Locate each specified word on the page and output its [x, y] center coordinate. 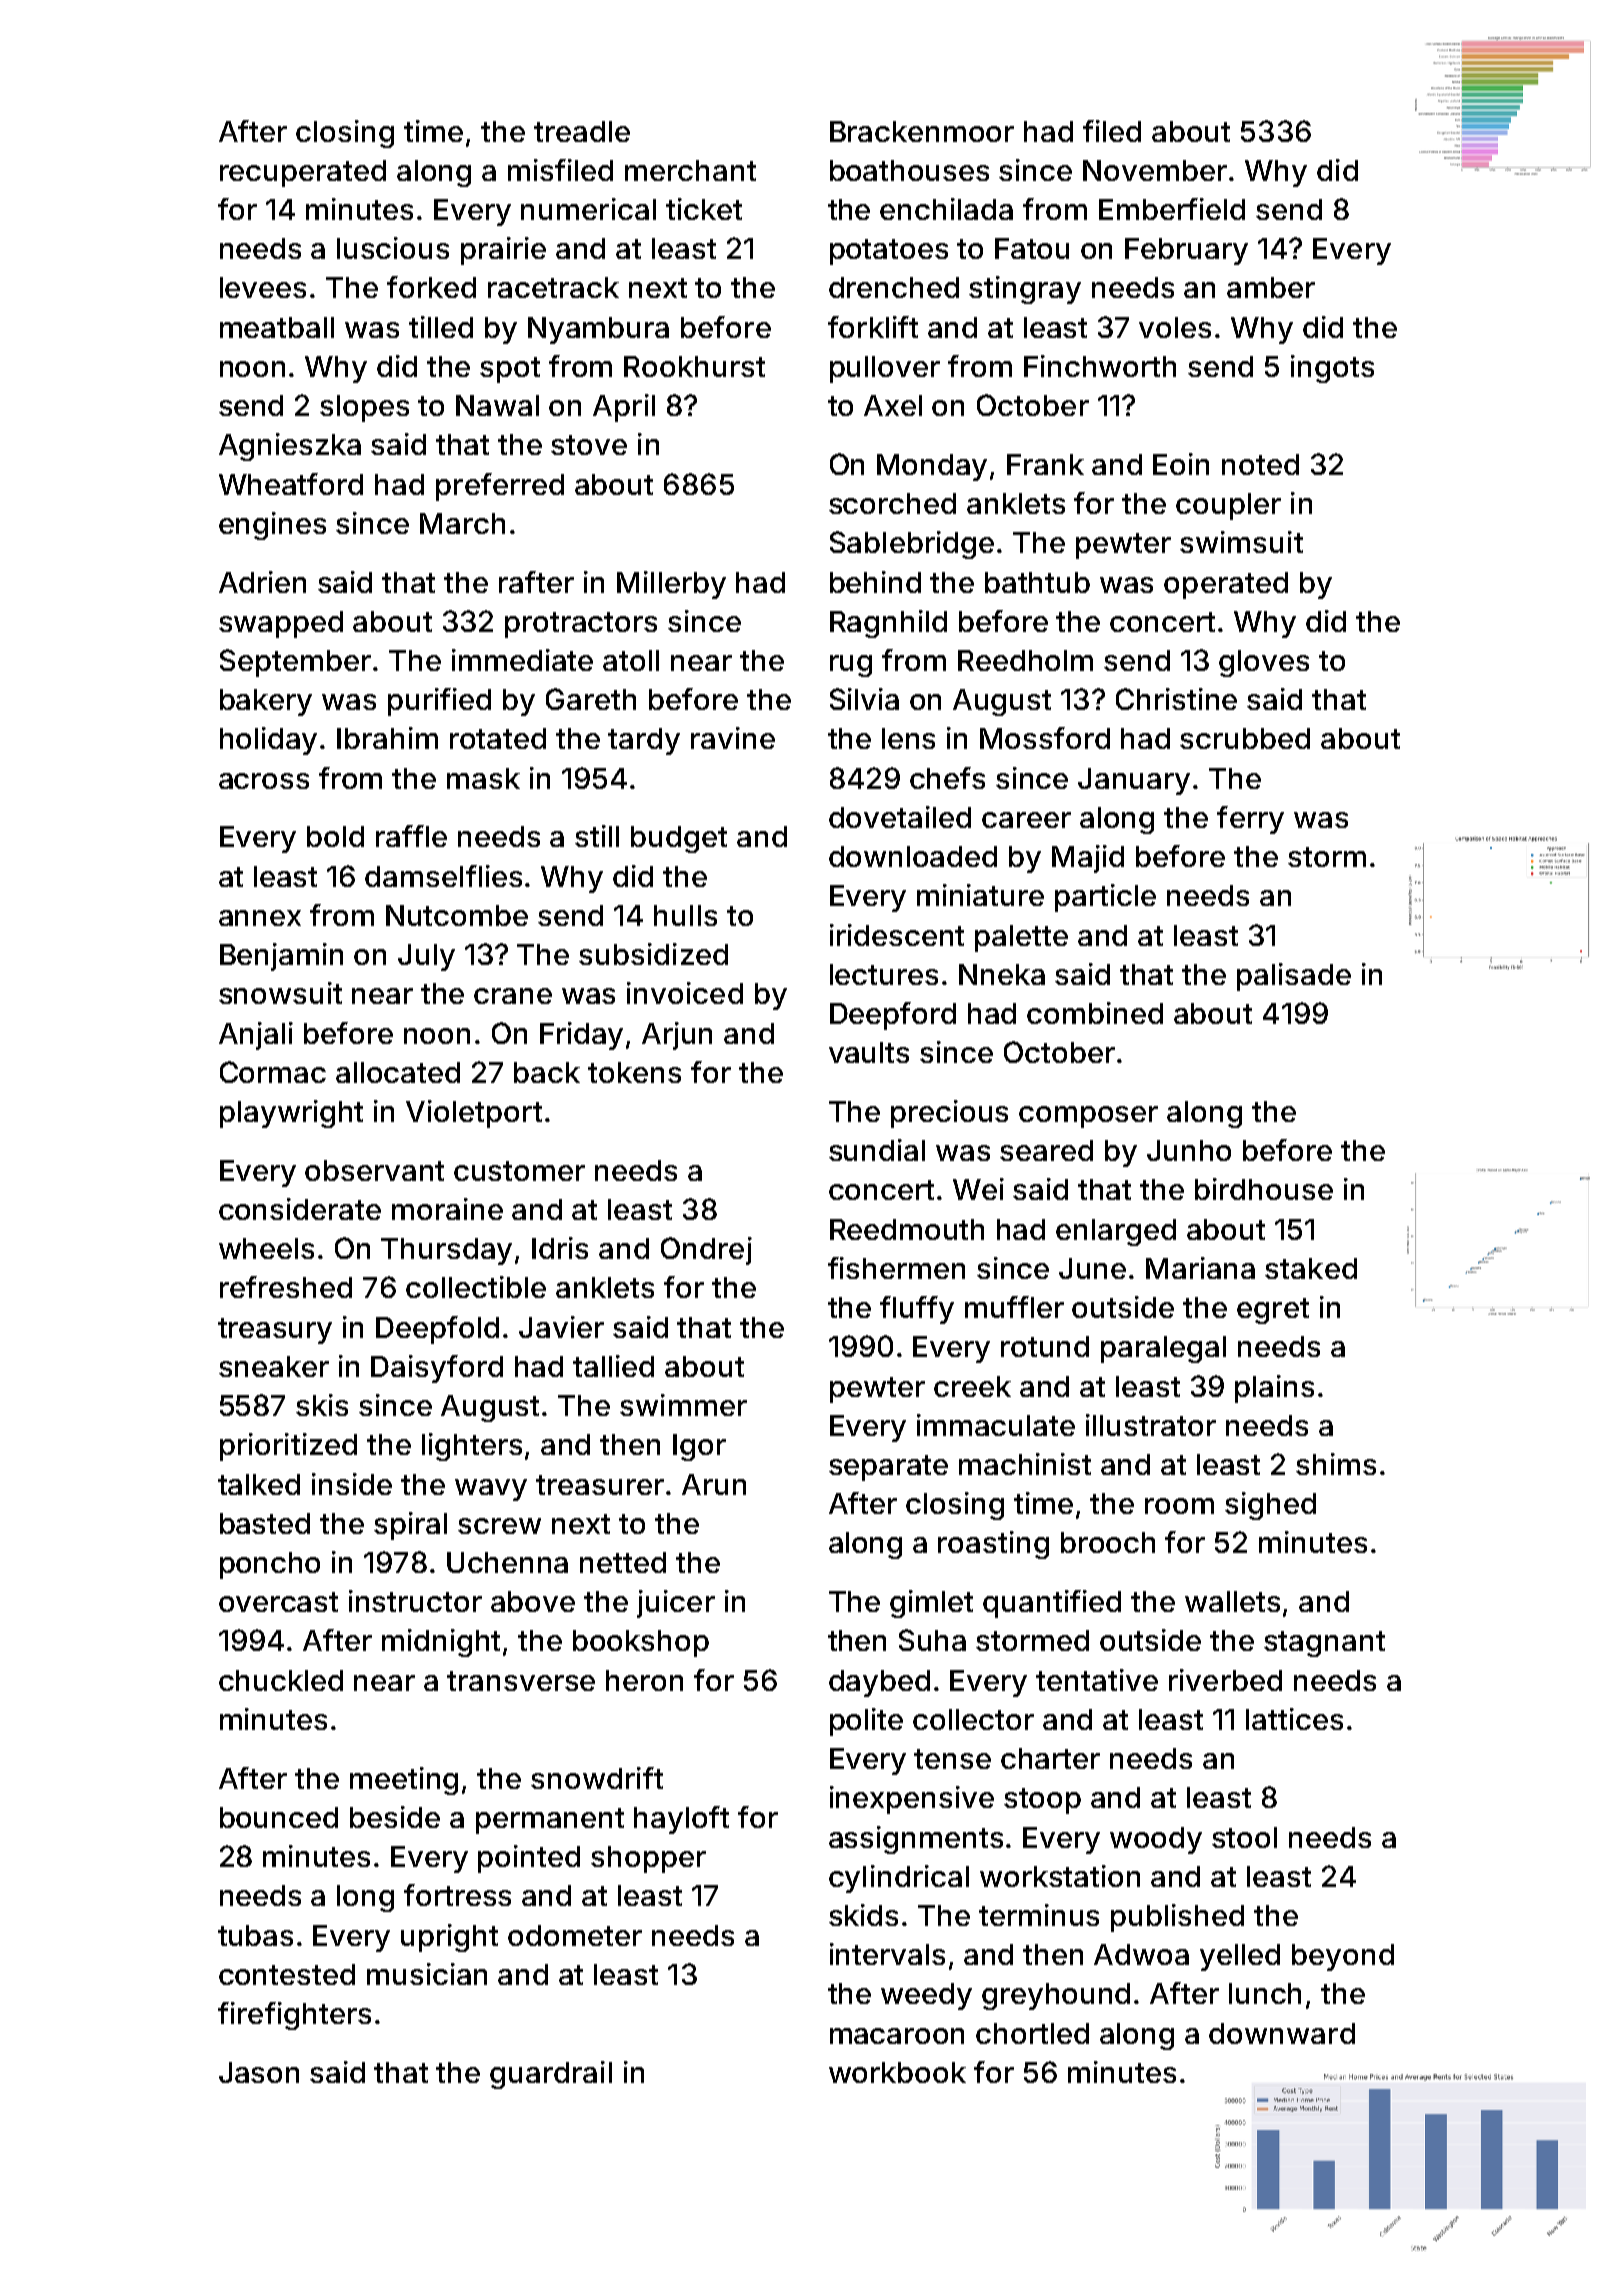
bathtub [1037, 582]
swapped [281, 624]
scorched [892, 503]
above [533, 1601]
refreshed [286, 1287]
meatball [277, 327]
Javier [561, 1327]
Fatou [1032, 248]
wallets [1232, 1601]
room [1179, 1506]
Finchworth [1100, 366]
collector [973, 1719]
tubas [255, 1935]
